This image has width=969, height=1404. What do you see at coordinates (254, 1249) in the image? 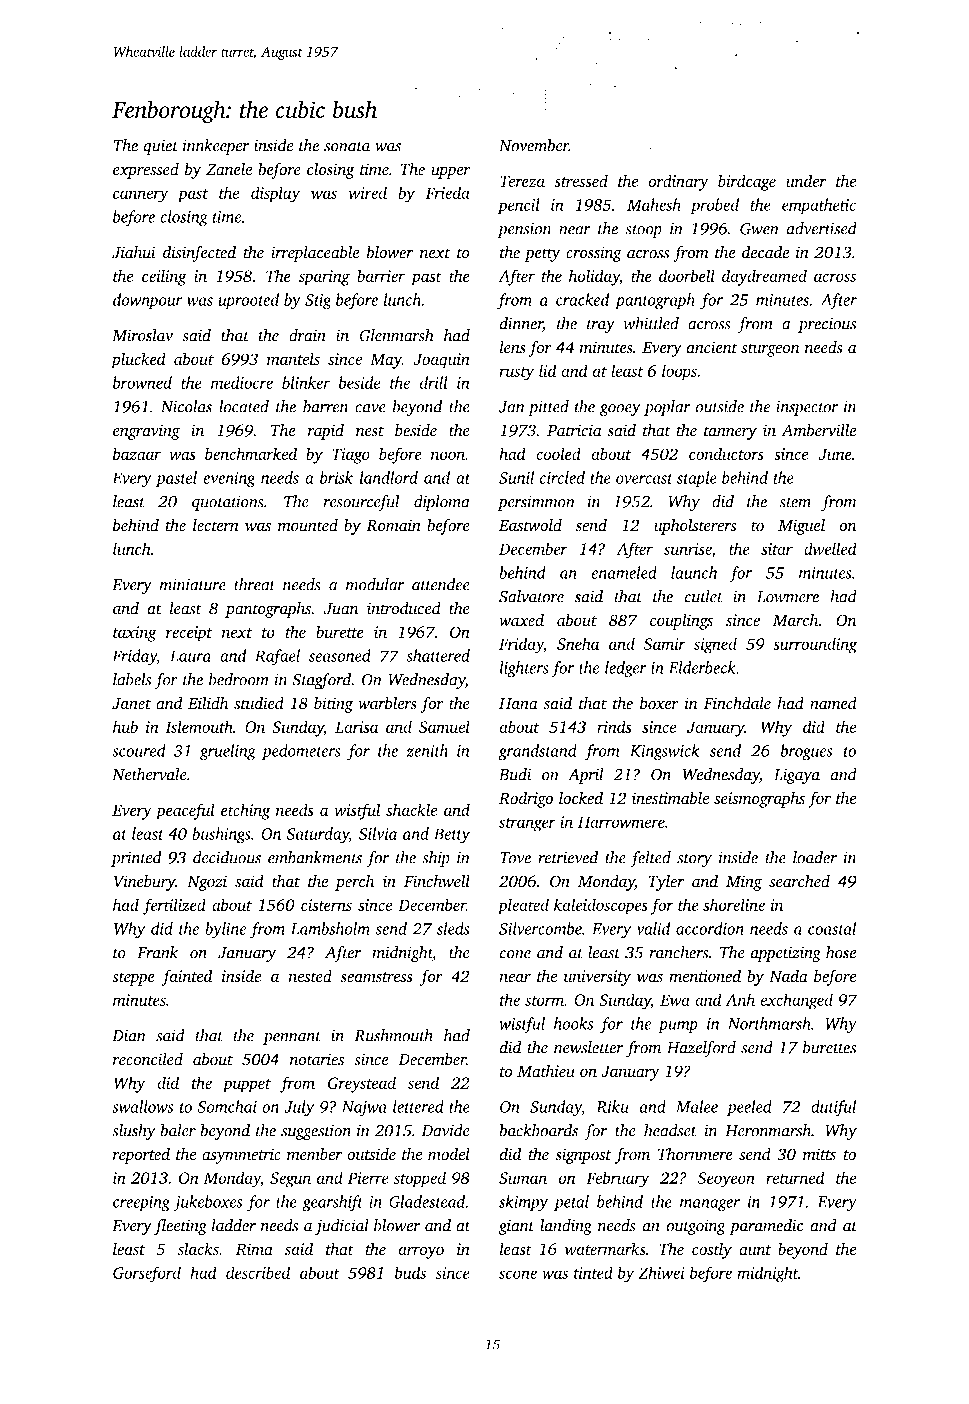
I see `Rima` at bounding box center [254, 1249].
